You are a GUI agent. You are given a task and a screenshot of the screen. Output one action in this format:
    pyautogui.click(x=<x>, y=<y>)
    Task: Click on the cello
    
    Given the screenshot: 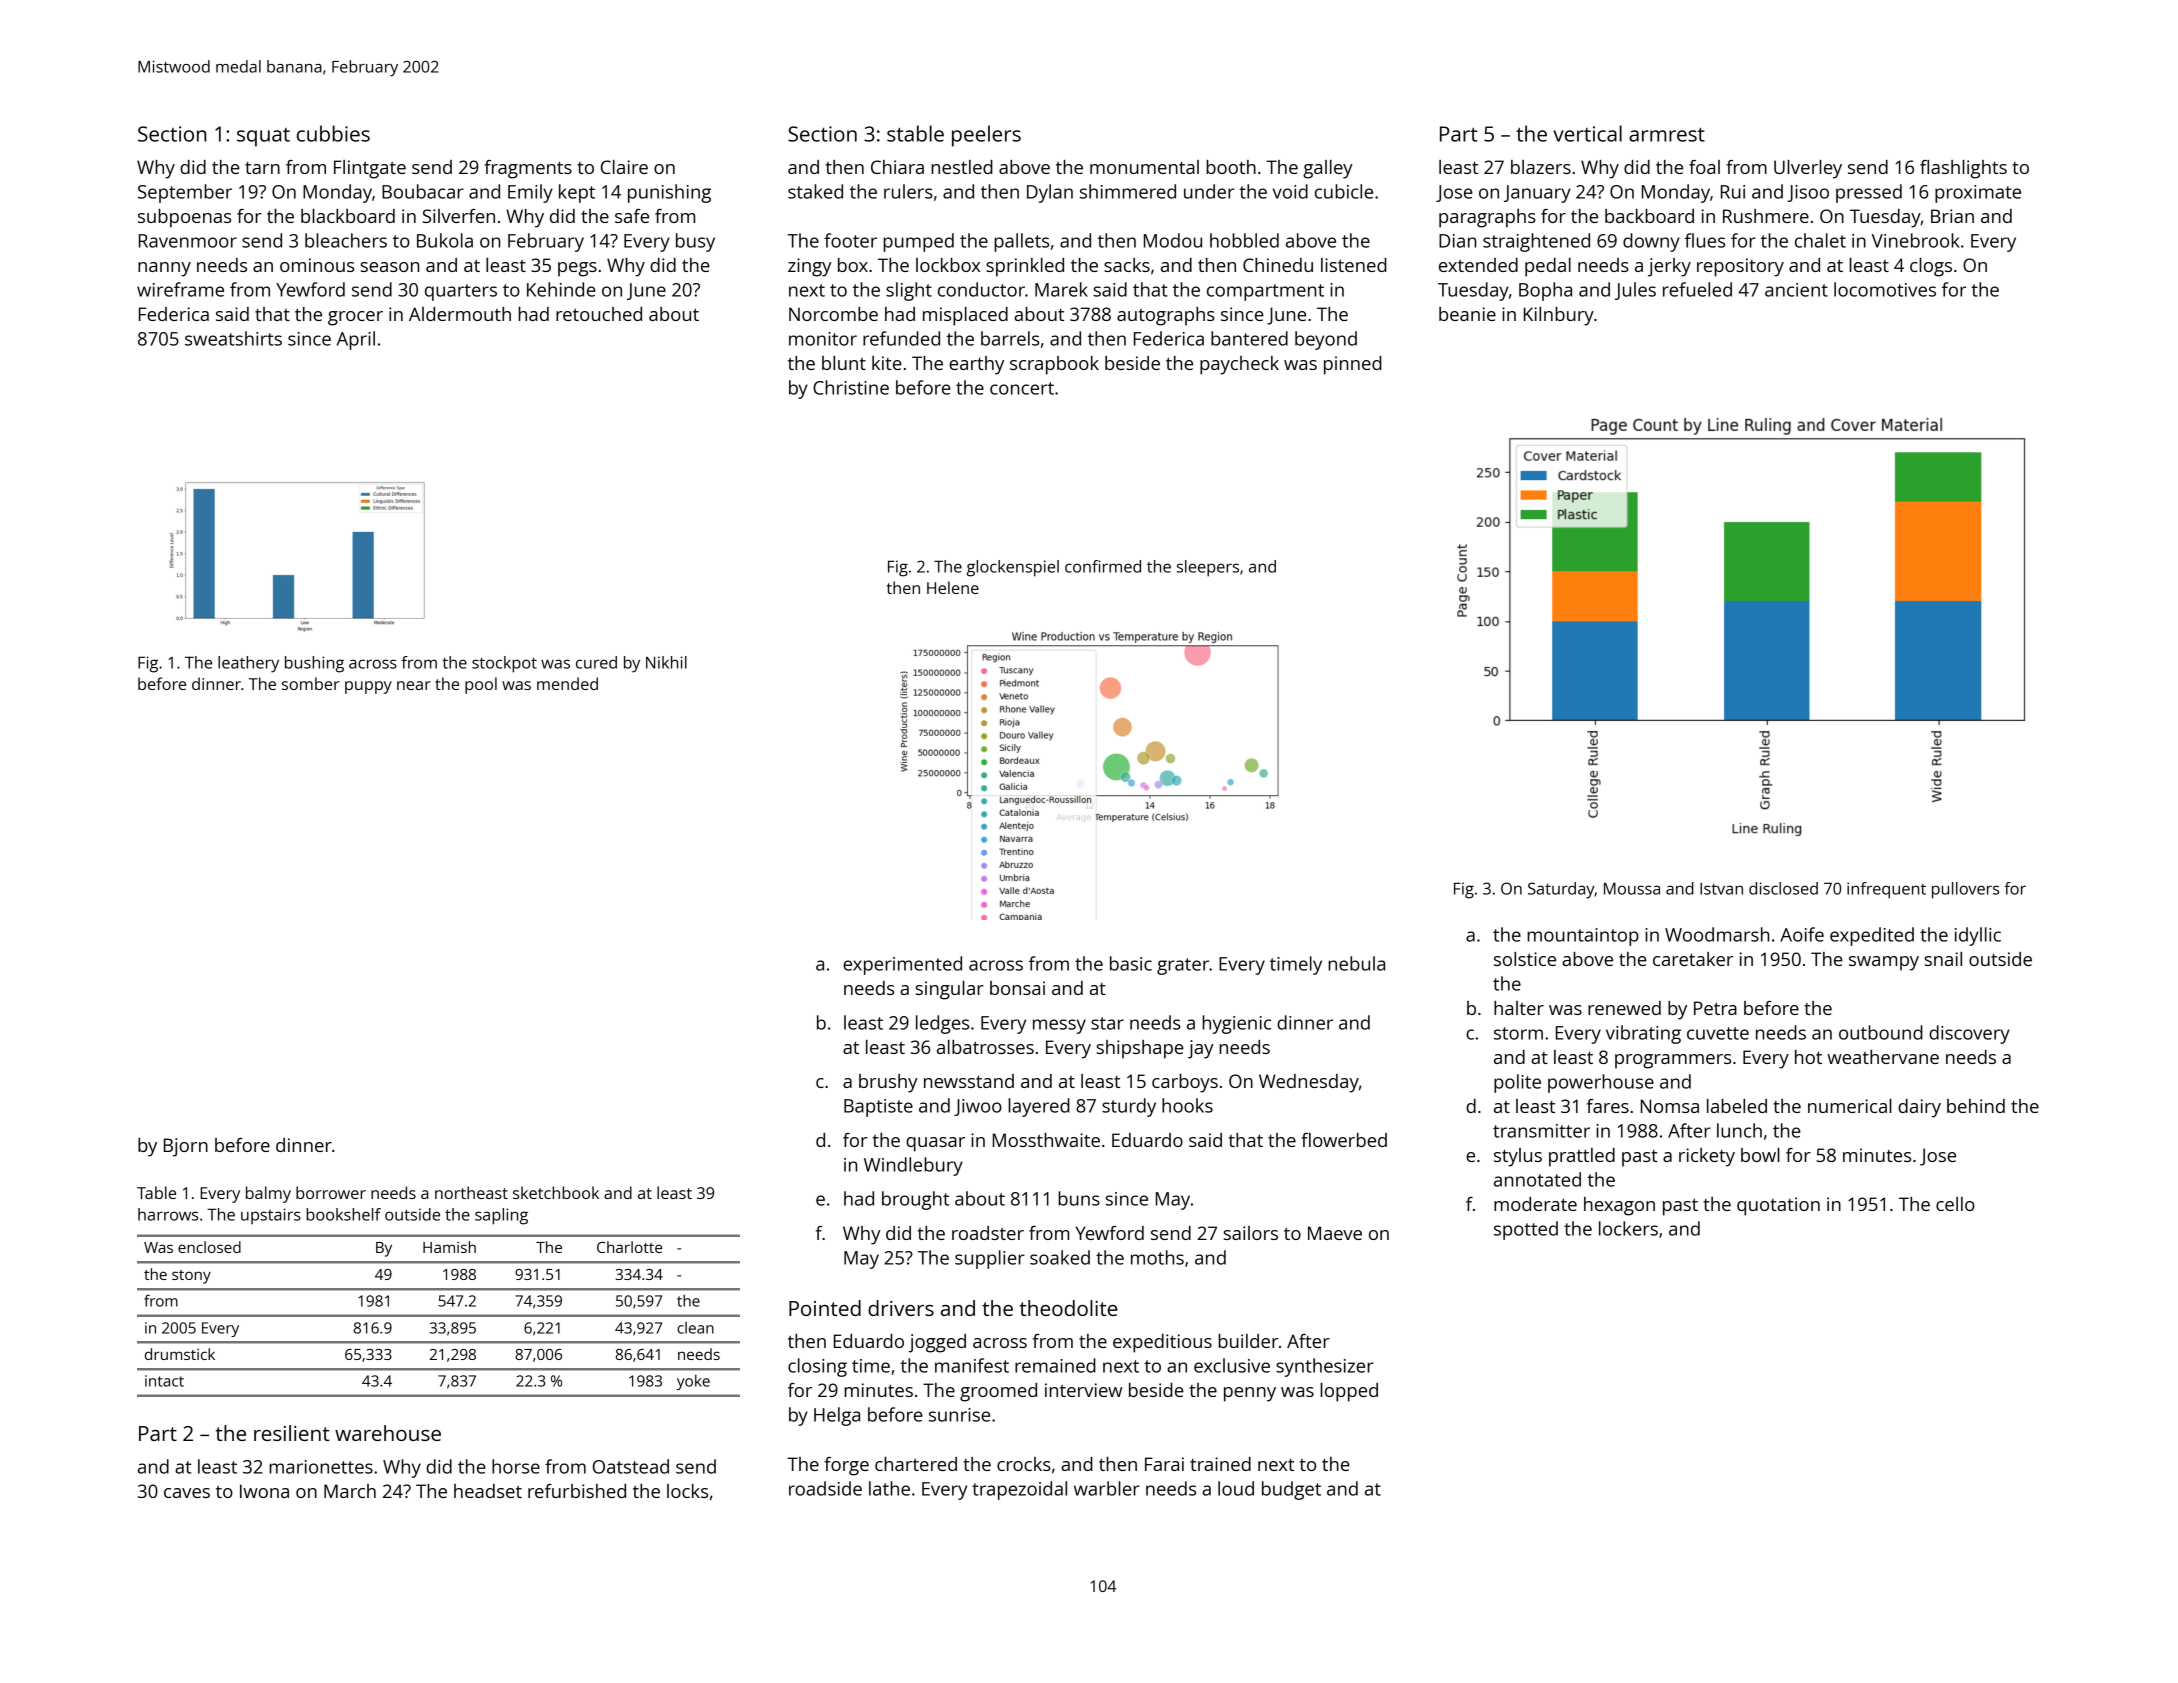 What is the action you would take?
    pyautogui.click(x=1955, y=1204)
